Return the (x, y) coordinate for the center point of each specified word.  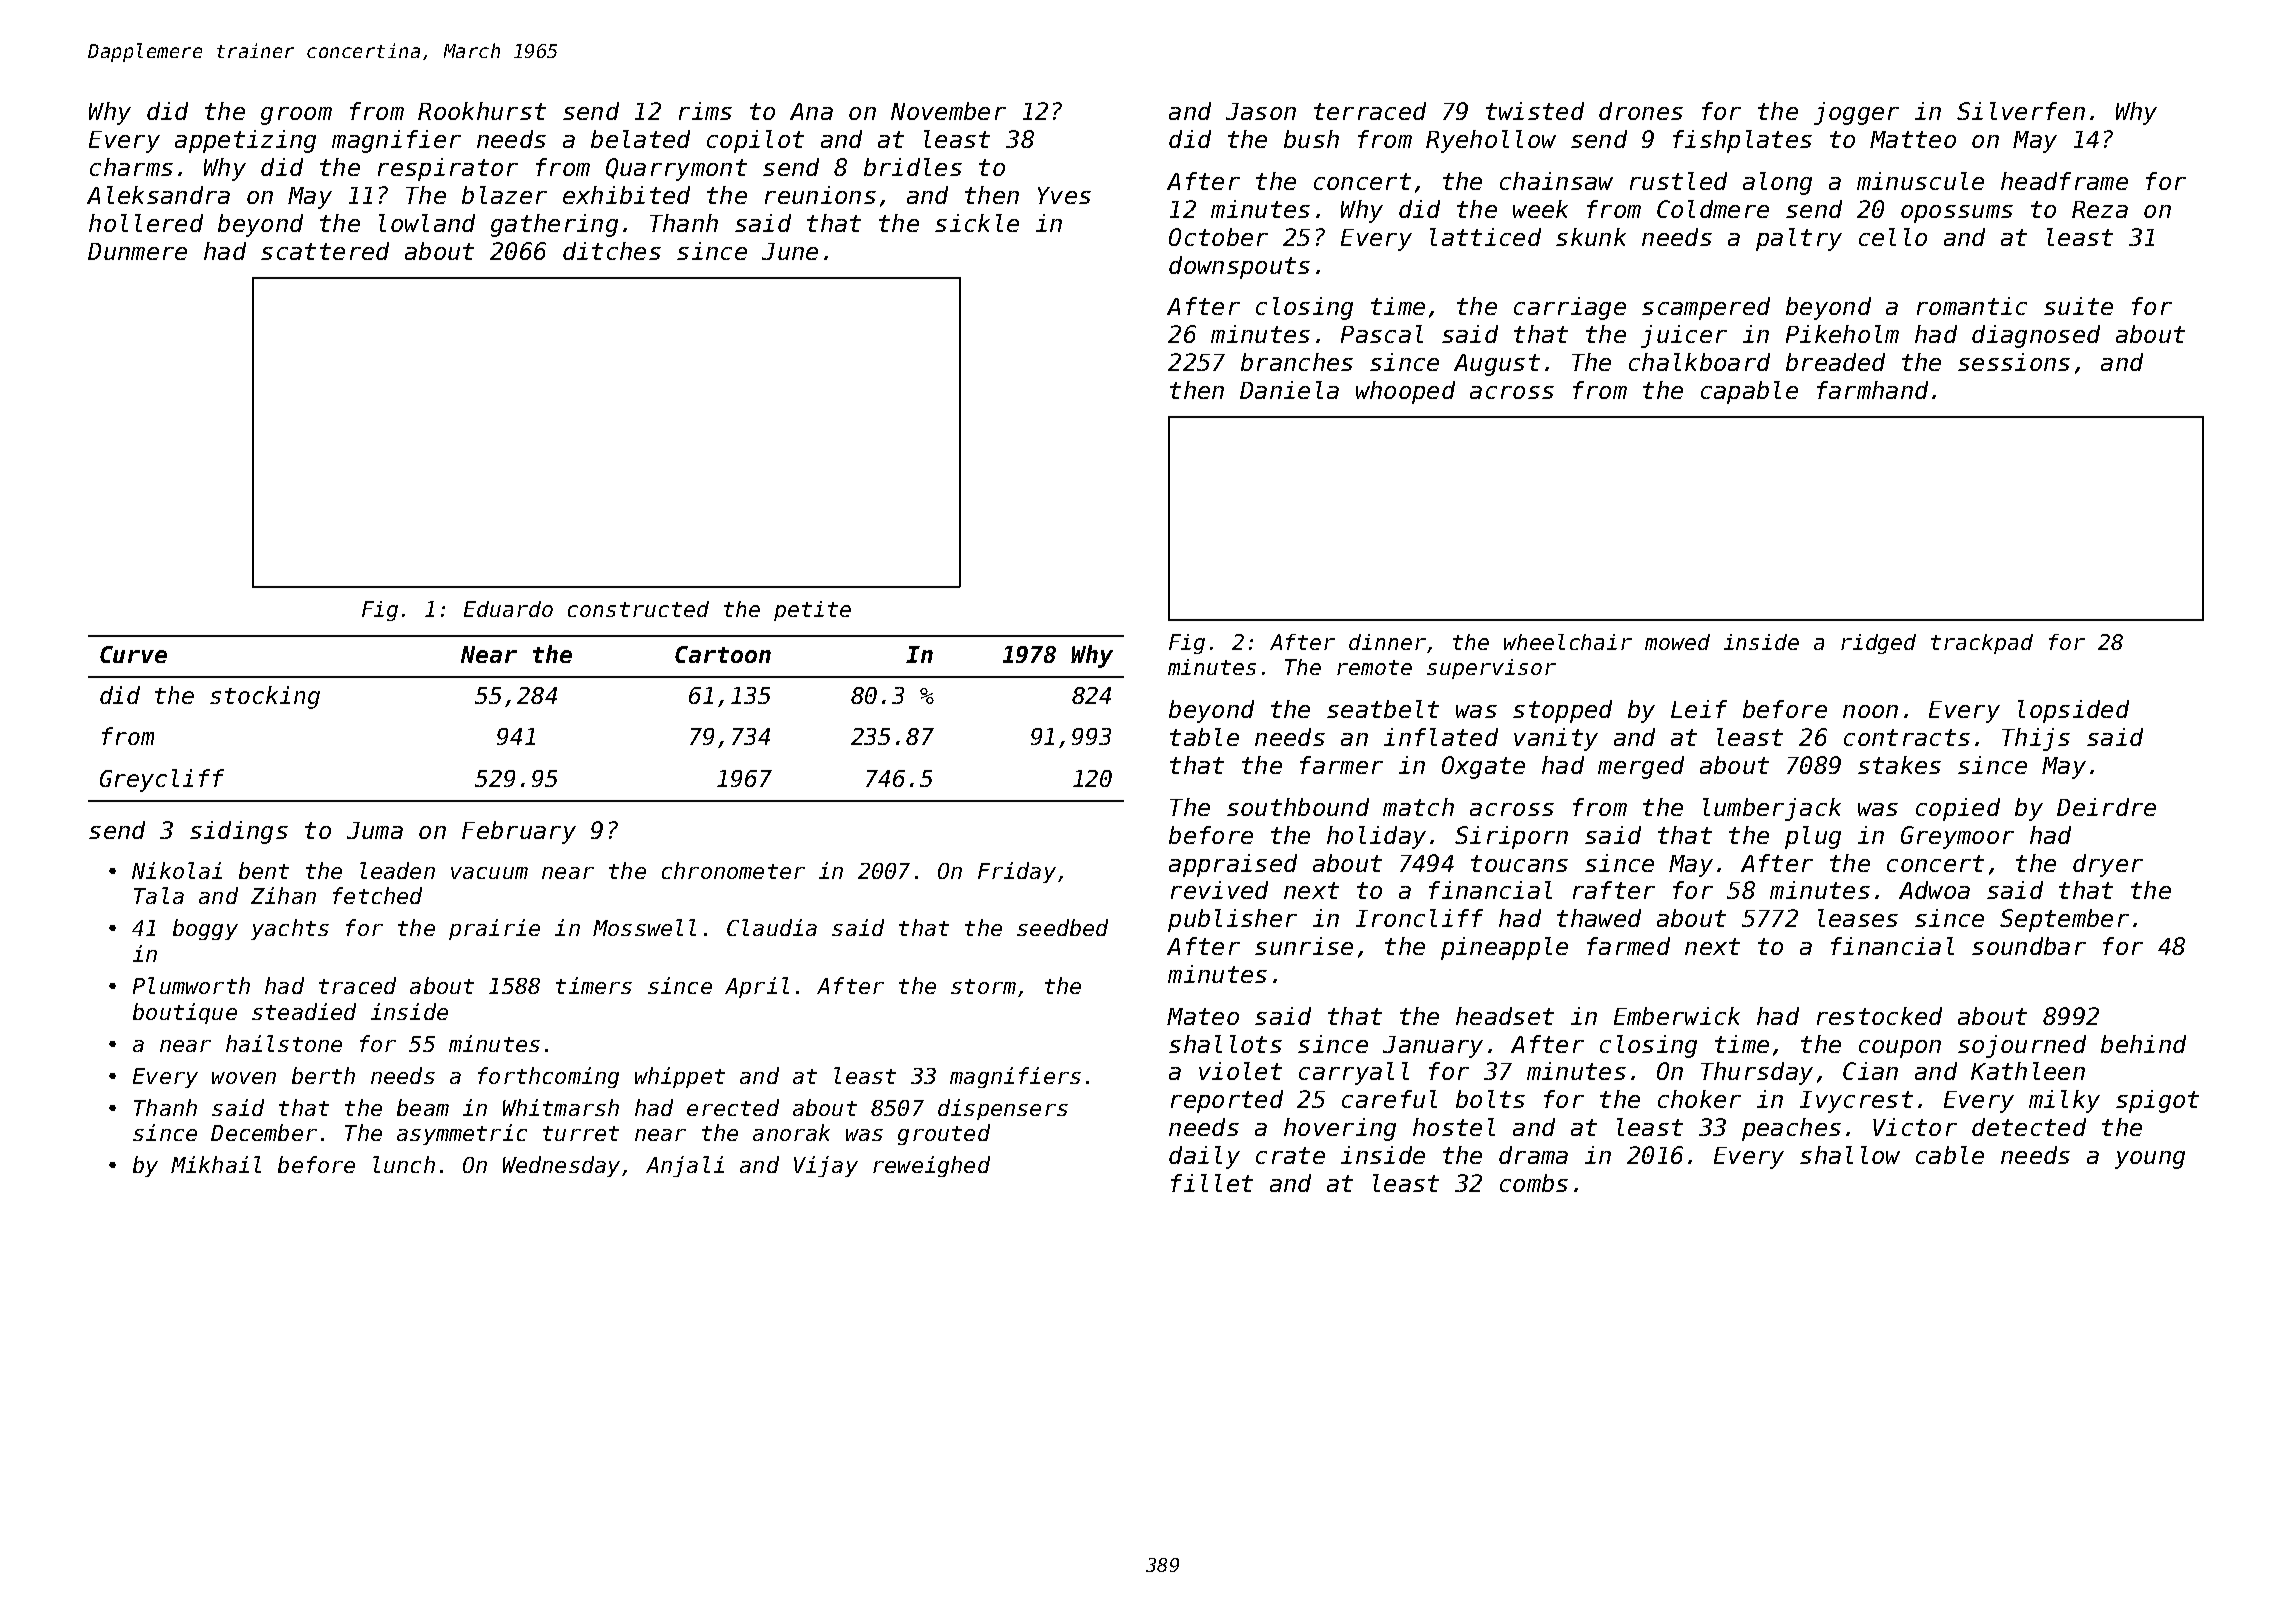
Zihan (283, 895)
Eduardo (508, 609)
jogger (1856, 113)
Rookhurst (482, 111)
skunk (1591, 237)
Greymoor (1957, 837)
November (948, 111)
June (790, 251)
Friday (1017, 872)
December (264, 1132)
